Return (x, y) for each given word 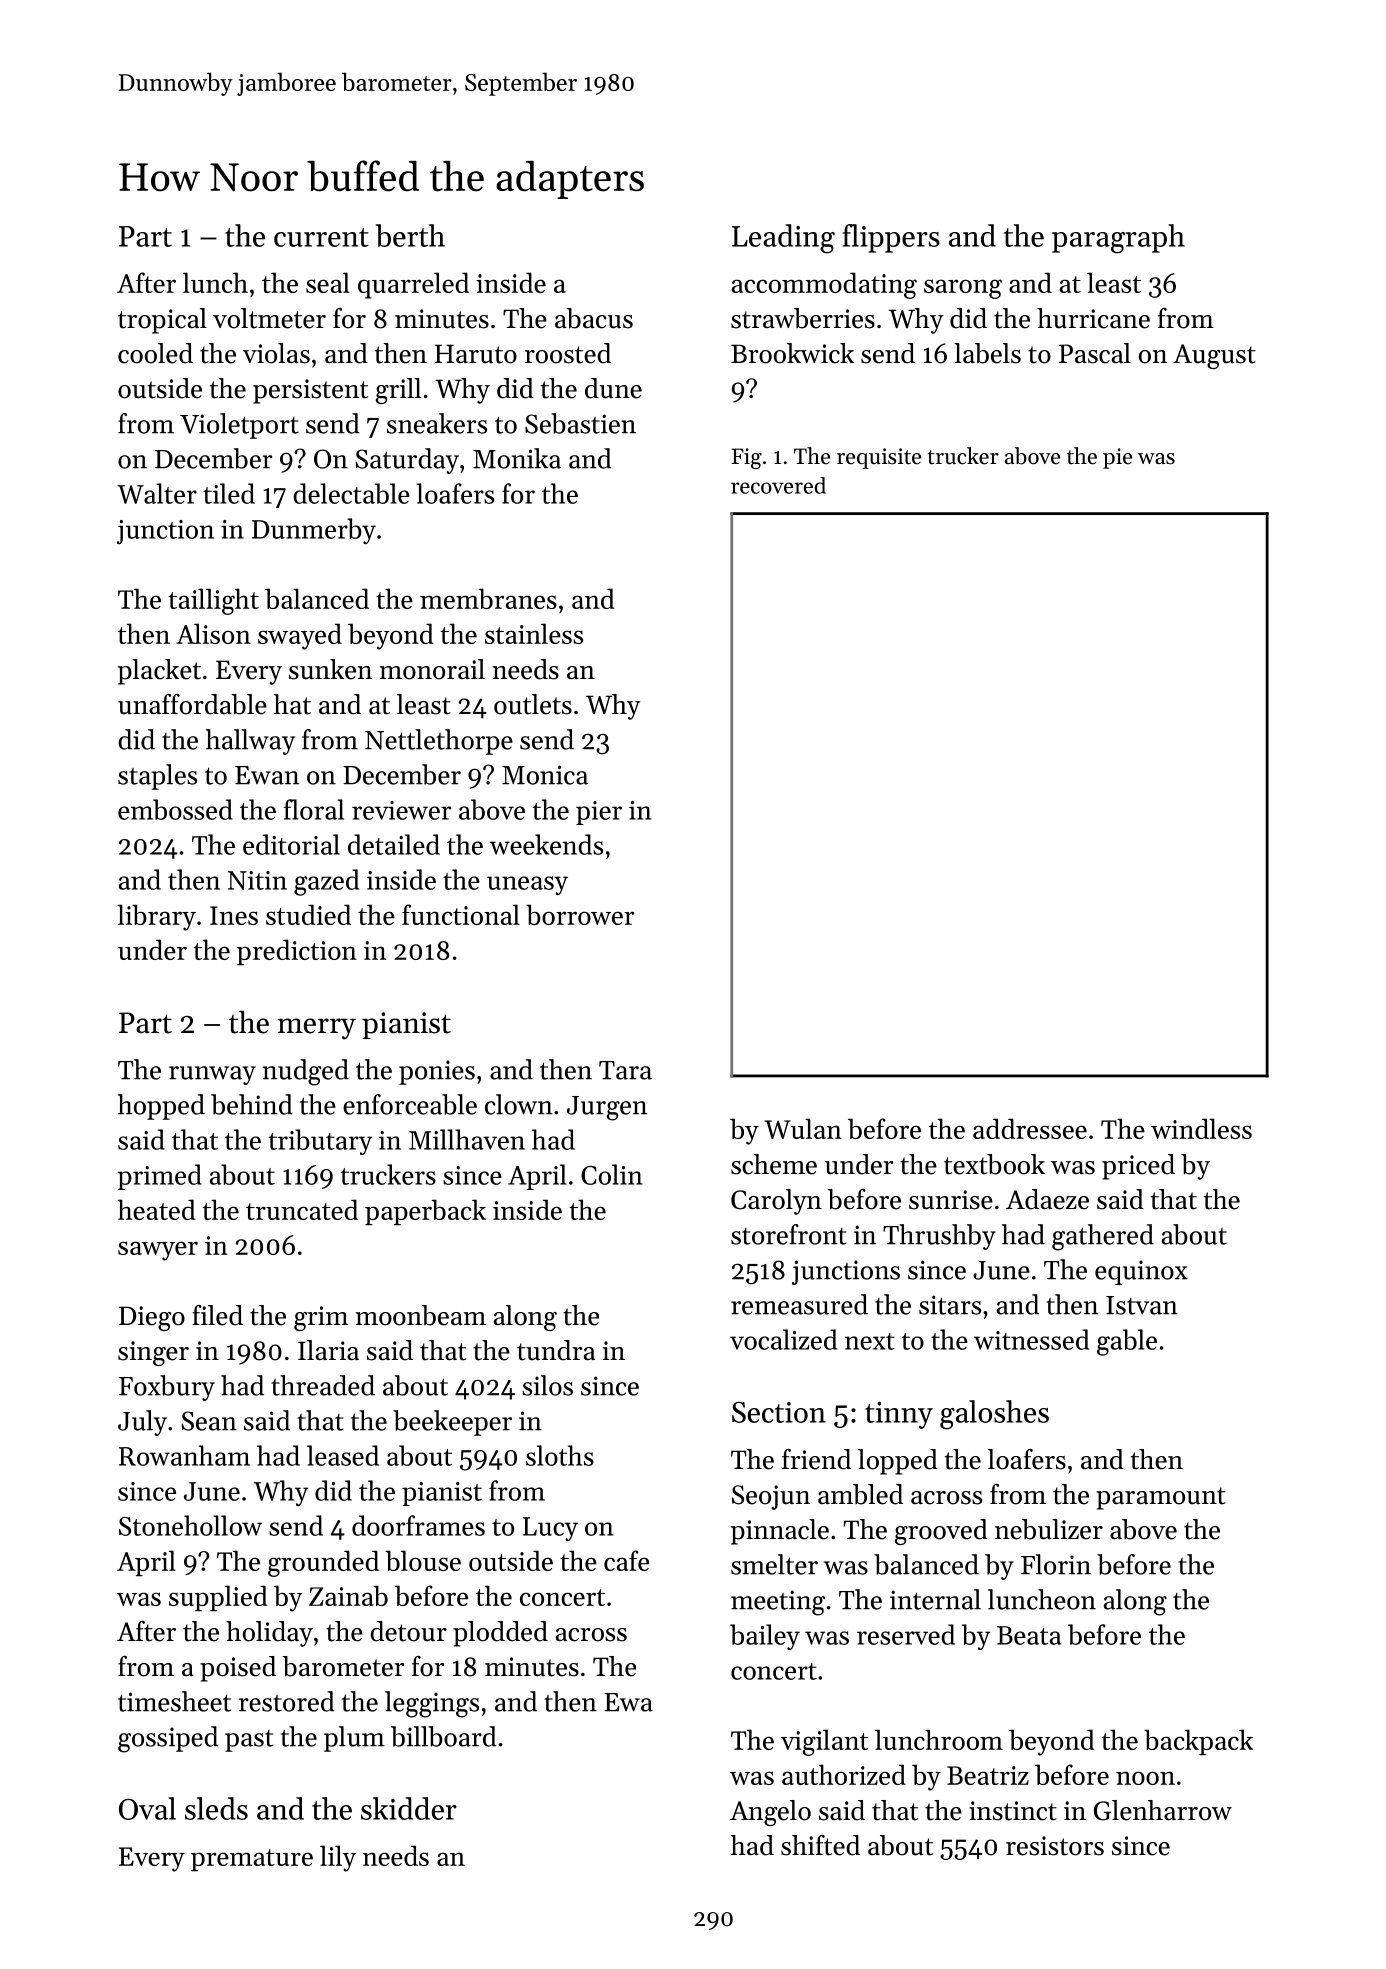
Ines (234, 915)
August (1214, 356)
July (142, 1423)
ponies (437, 1072)
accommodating (824, 285)
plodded (500, 1634)
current (321, 237)
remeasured (799, 1304)
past (249, 1741)
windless (1201, 1128)
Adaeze (1047, 1199)
